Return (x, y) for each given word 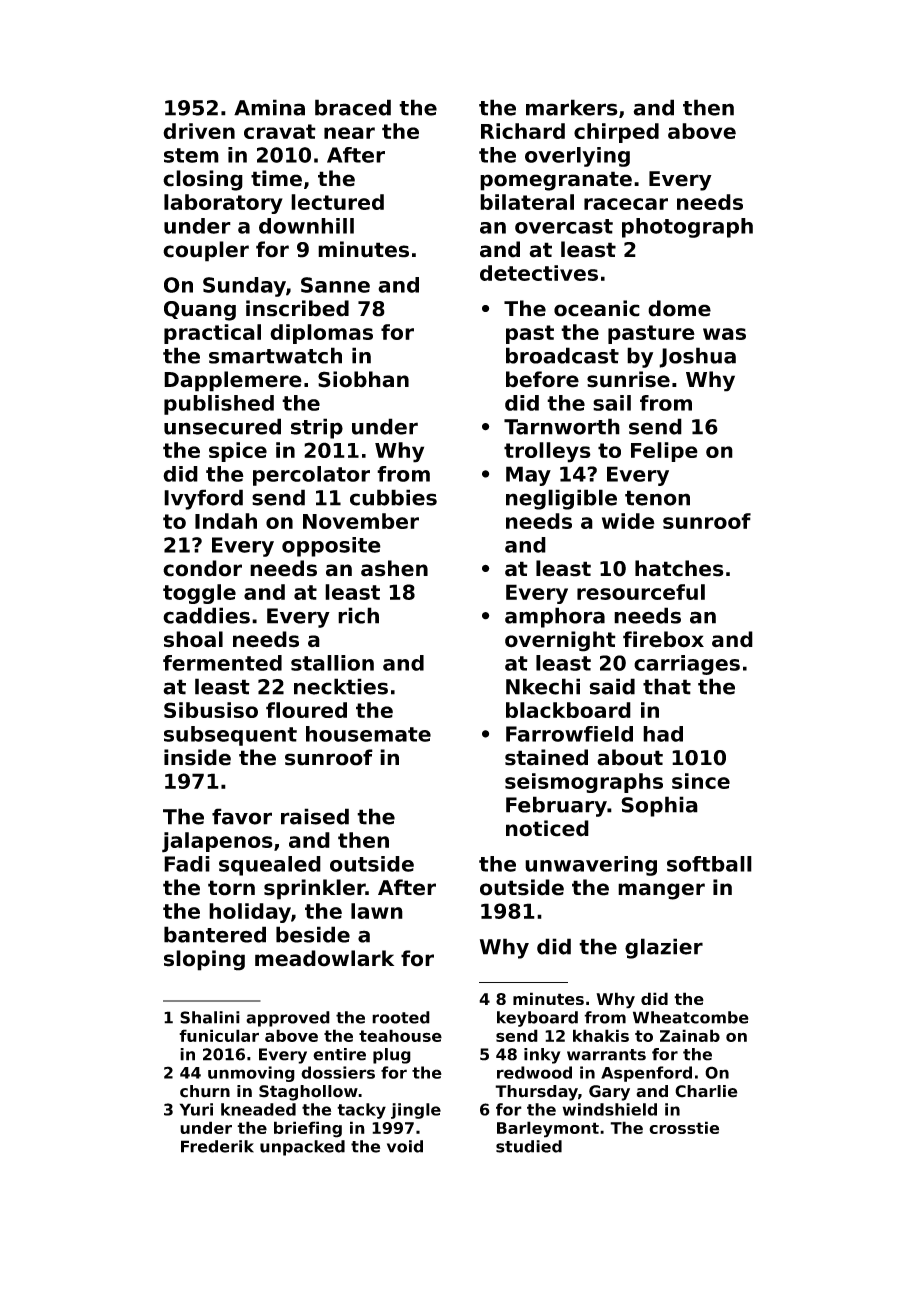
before (542, 379)
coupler (206, 251)
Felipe (664, 452)
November (361, 521)
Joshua (697, 357)
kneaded (258, 1109)
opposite (331, 547)
